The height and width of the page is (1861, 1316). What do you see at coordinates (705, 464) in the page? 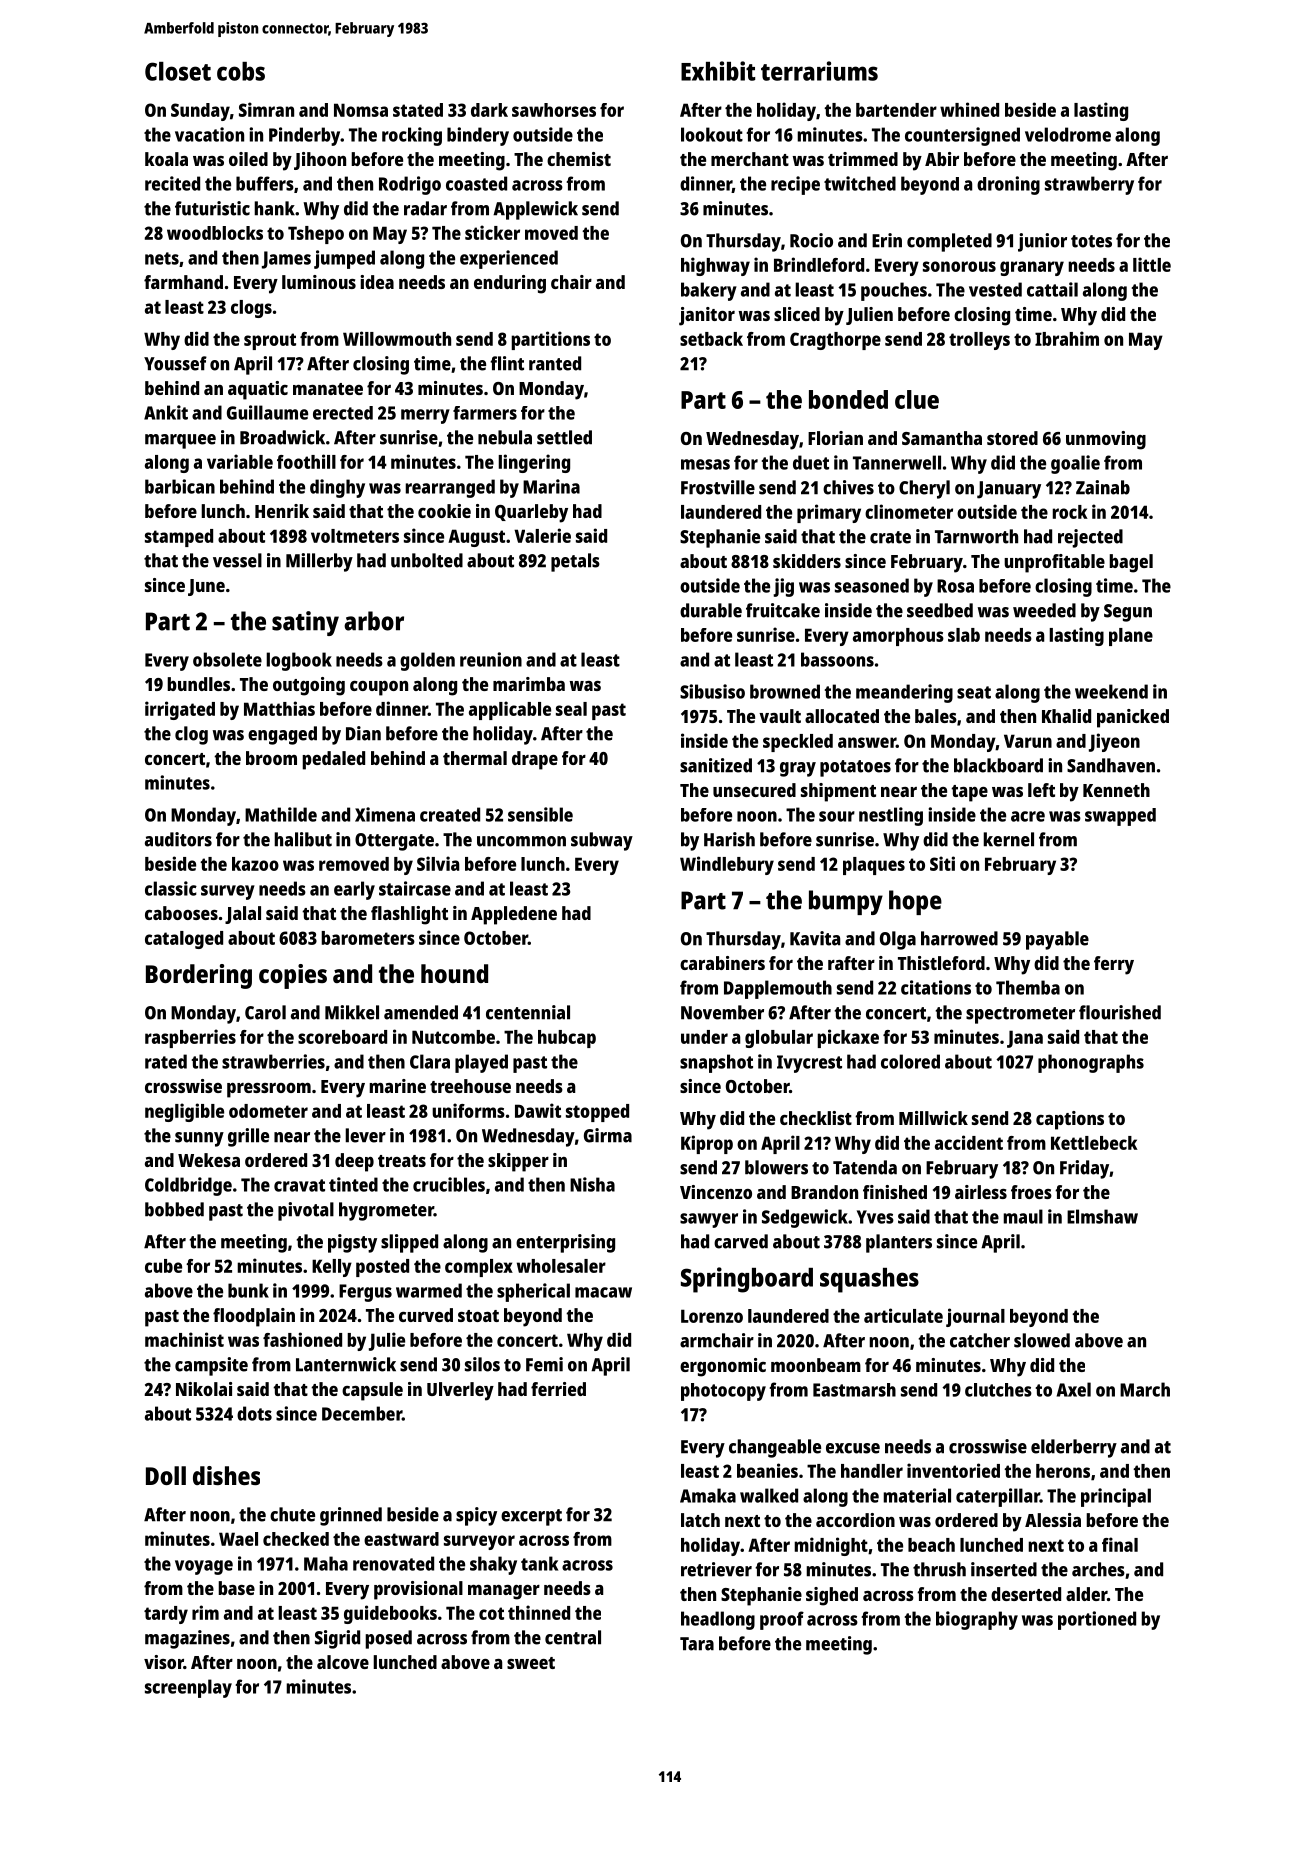
I see `mesas` at bounding box center [705, 464].
